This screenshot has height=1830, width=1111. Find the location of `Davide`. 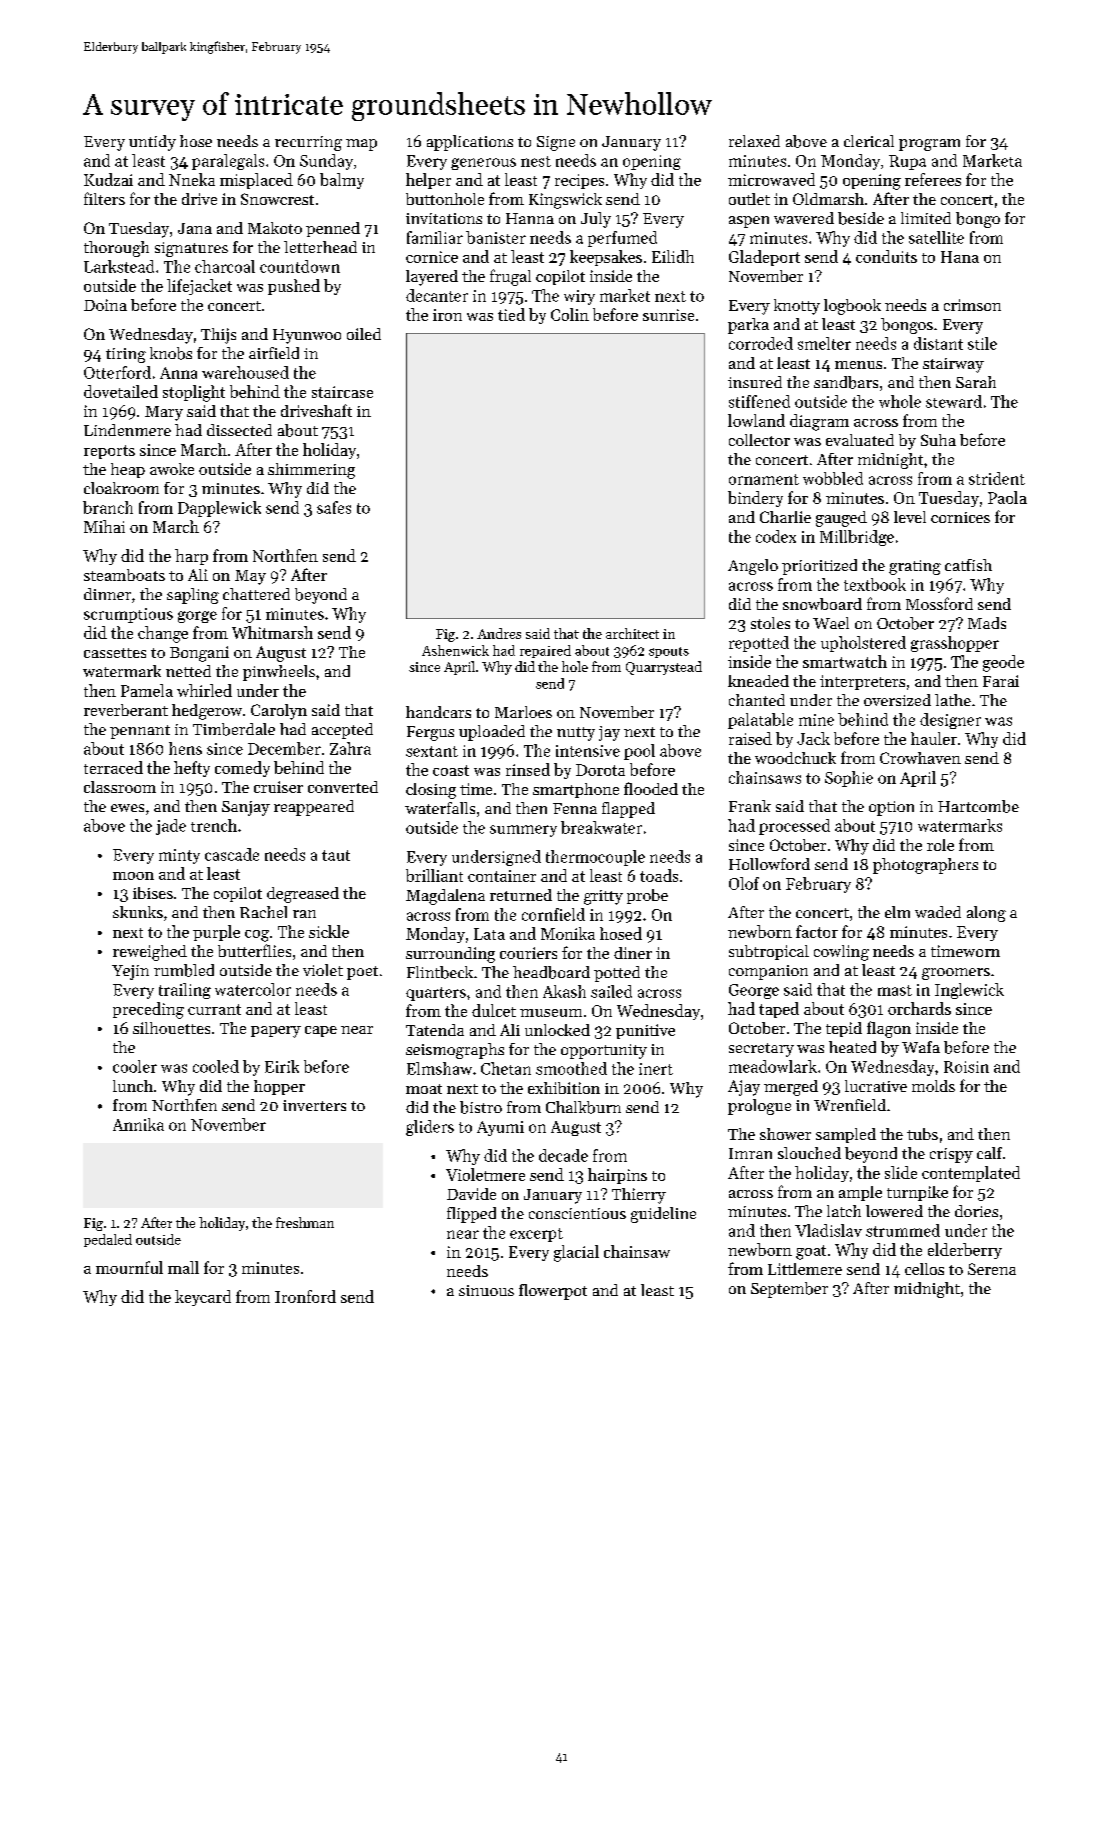

Davide is located at coordinates (471, 1194).
